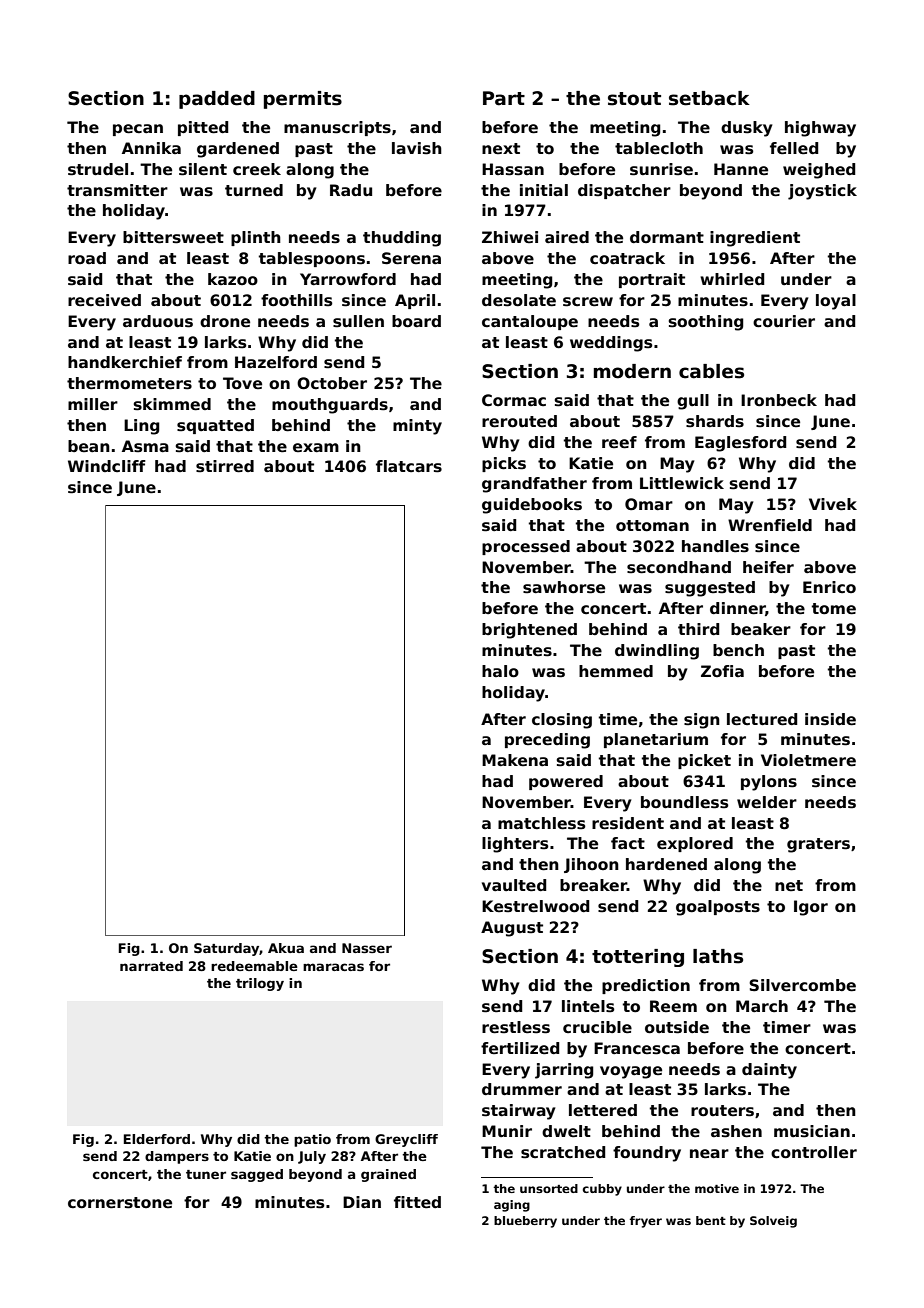 This page has width=924, height=1308. I want to click on flatcars, so click(409, 466).
